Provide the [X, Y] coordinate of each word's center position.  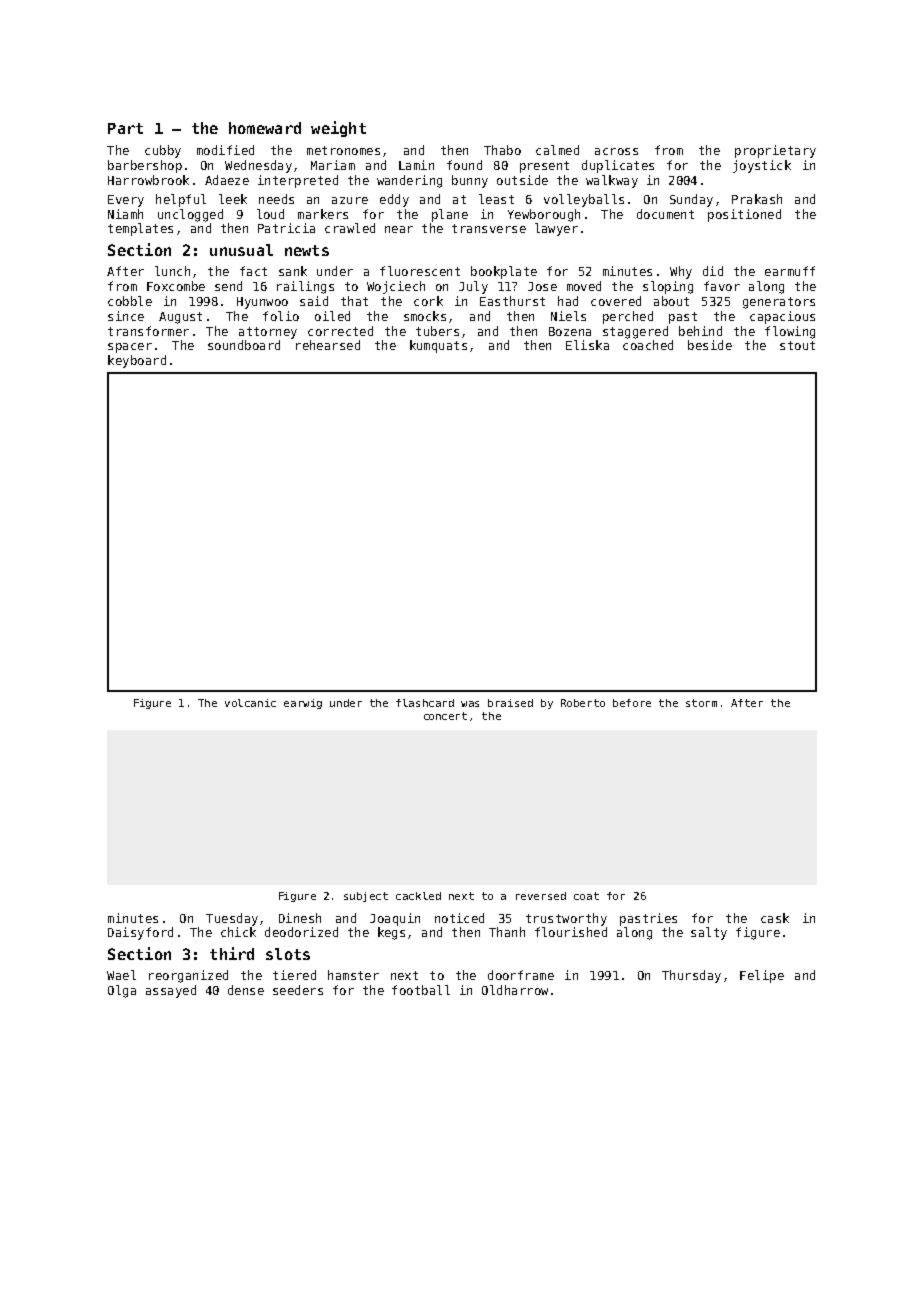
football [421, 990]
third [232, 953]
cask [775, 918]
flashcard [425, 703]
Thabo [502, 150]
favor [722, 286]
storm [701, 703]
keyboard [137, 361]
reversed [541, 896]
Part [125, 128]
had [568, 301]
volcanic [250, 703]
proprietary [775, 151]
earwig [303, 704]
